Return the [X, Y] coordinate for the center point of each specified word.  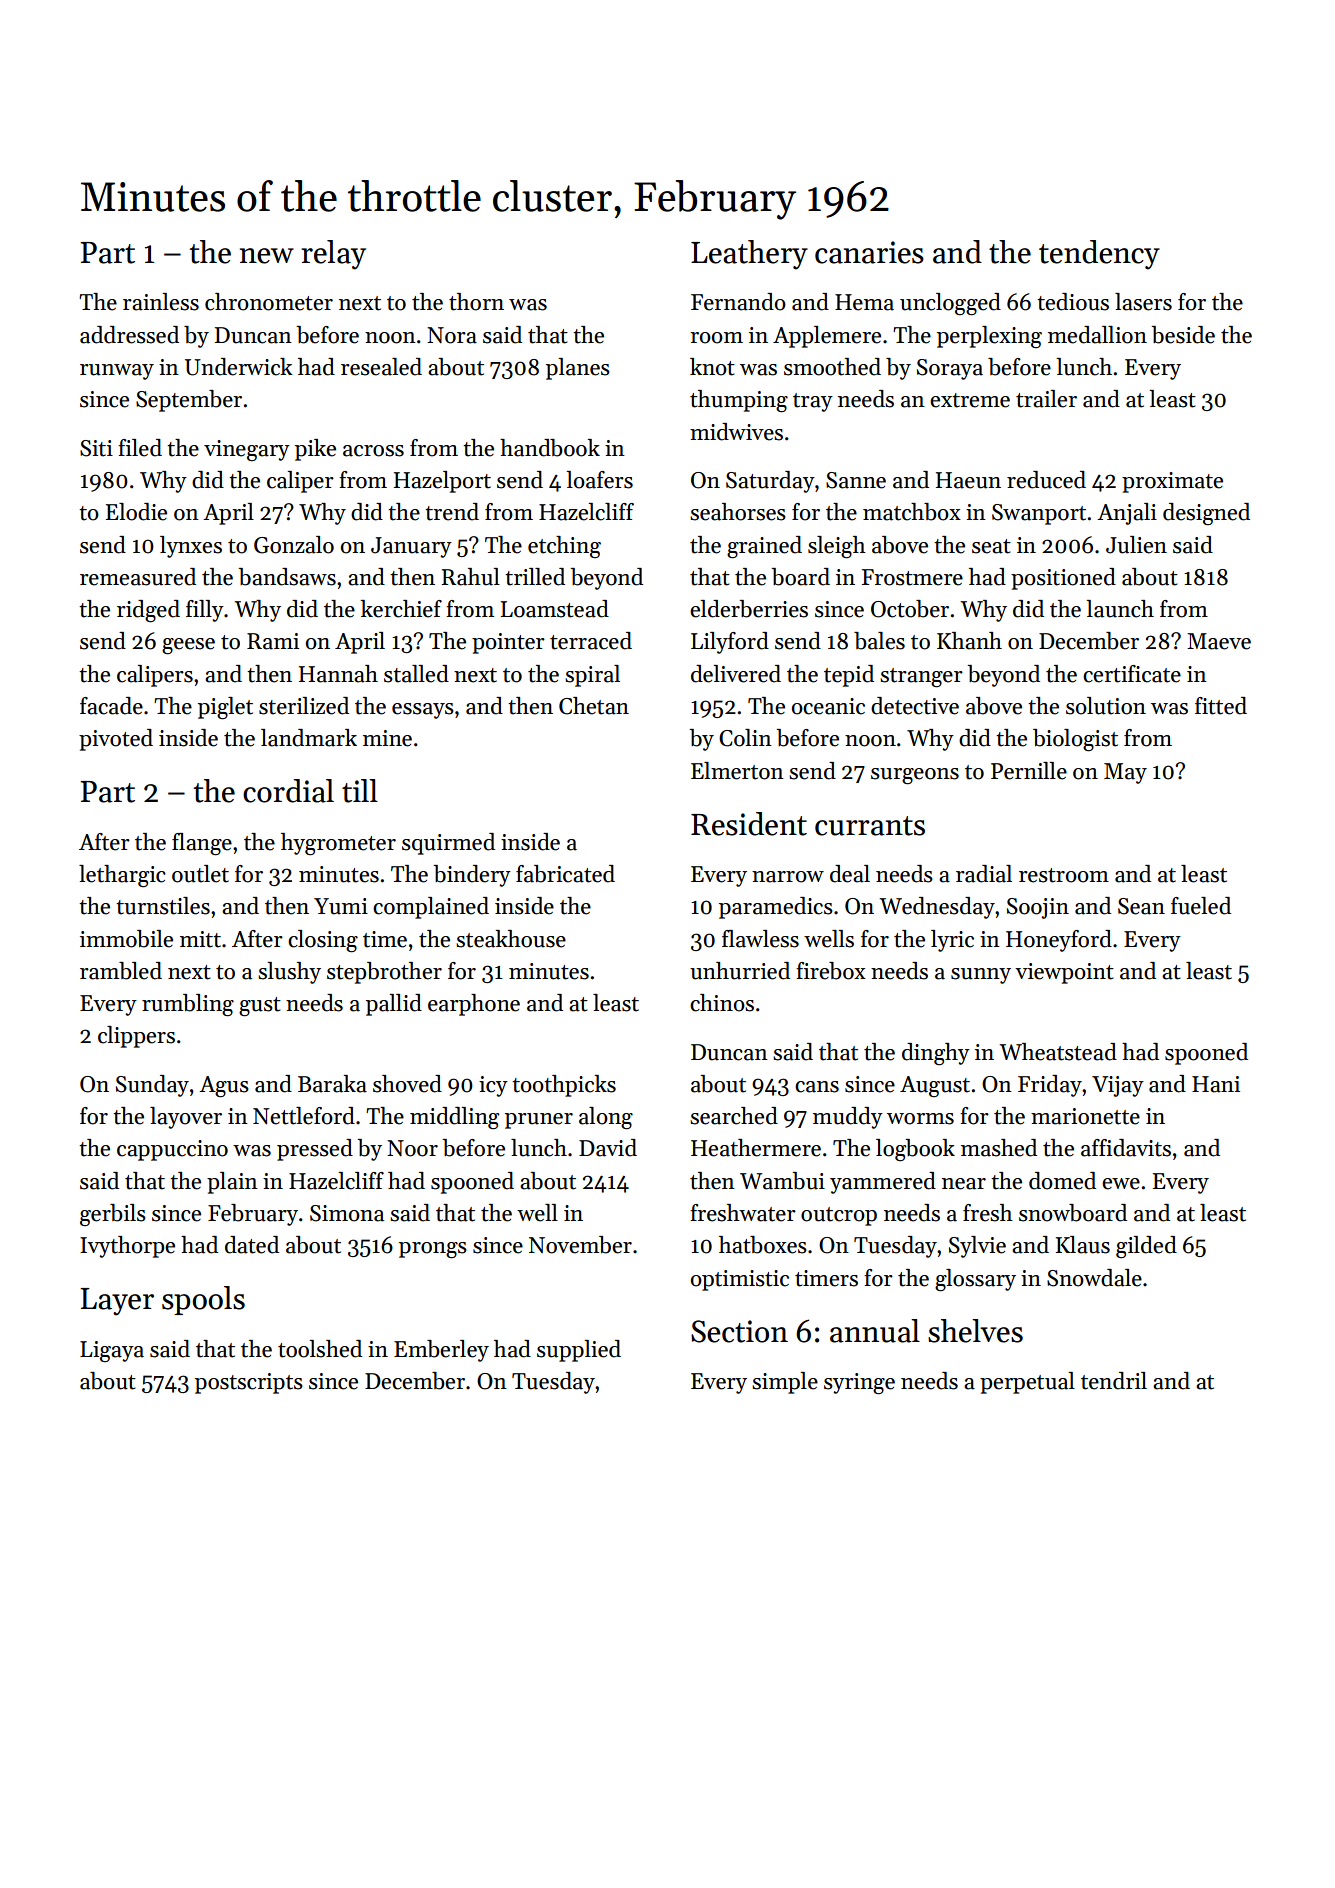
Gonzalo [294, 545]
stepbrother [384, 973]
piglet [225, 708]
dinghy [936, 1054]
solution [1106, 706]
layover [186, 1118]
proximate [1172, 482]
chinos [722, 1003]
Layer [117, 1302]
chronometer [269, 302]
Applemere [827, 337]
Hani [1216, 1084]
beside [1183, 335]
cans [817, 1087]
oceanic [828, 706]
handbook [550, 448]
